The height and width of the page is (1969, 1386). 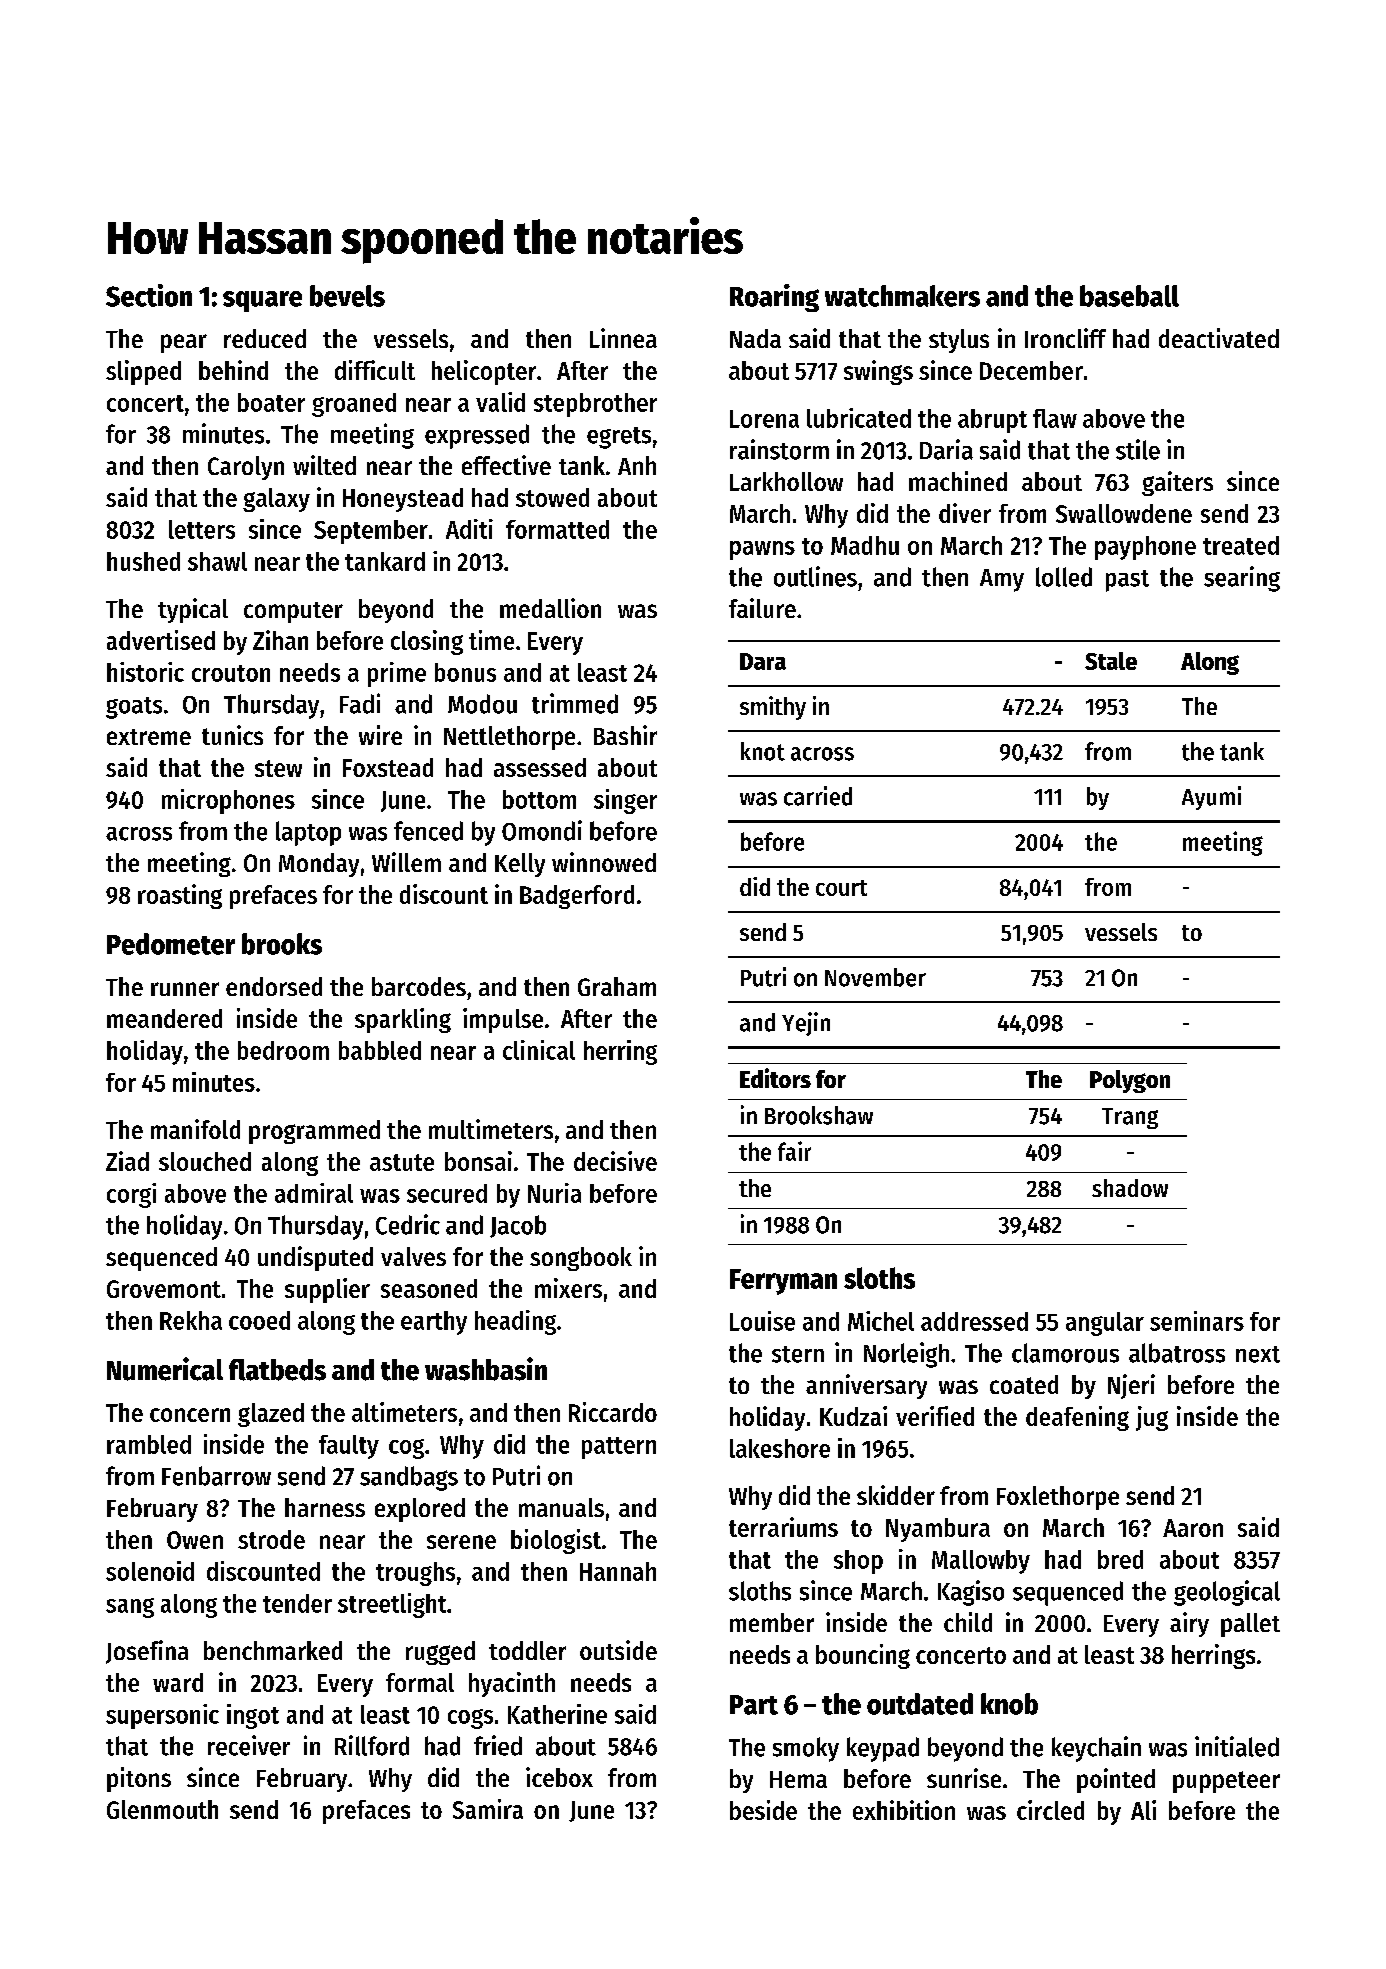 What do you see at coordinates (623, 338) in the page?
I see `Linnea` at bounding box center [623, 338].
